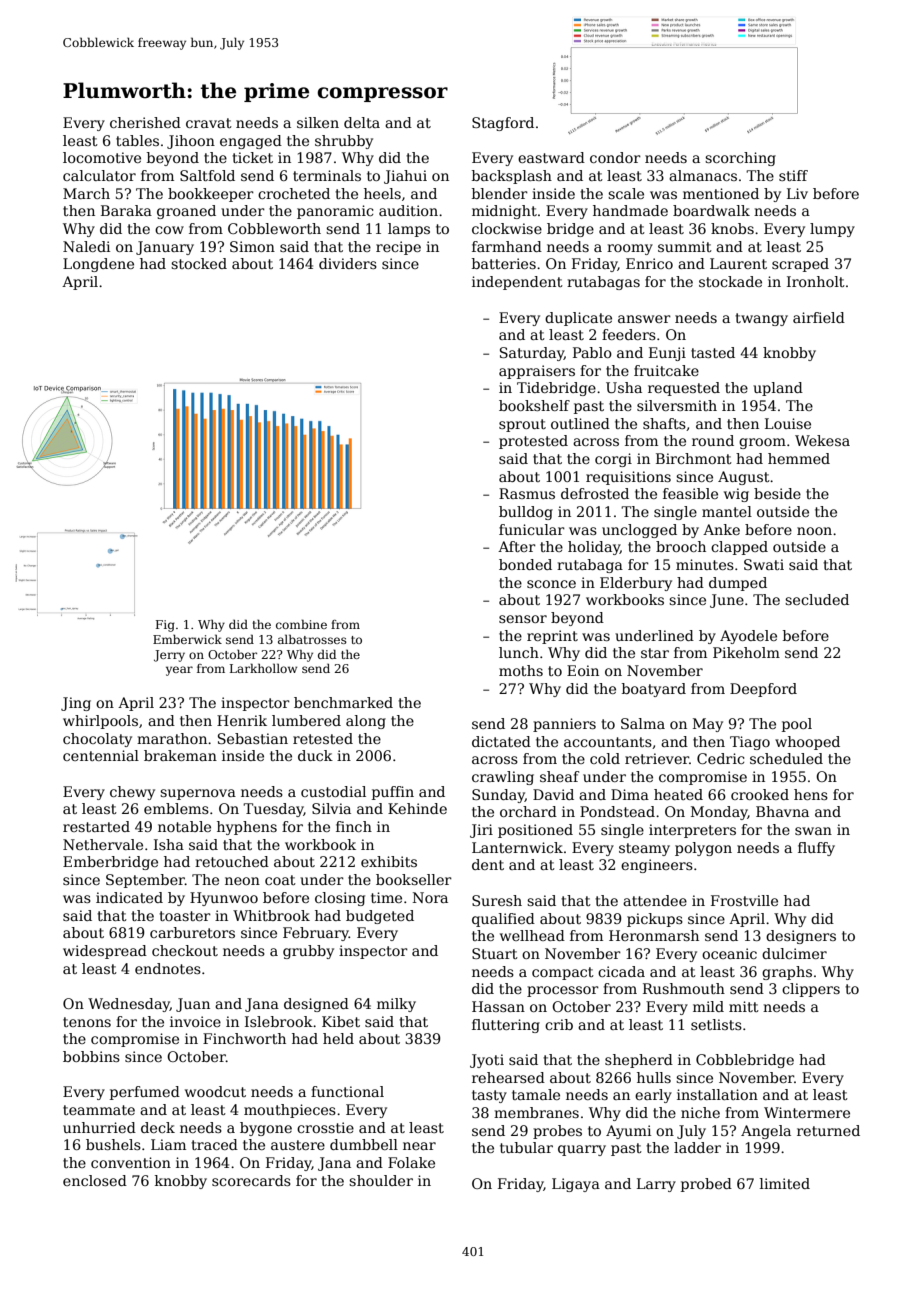  I want to click on cherished, so click(145, 122).
